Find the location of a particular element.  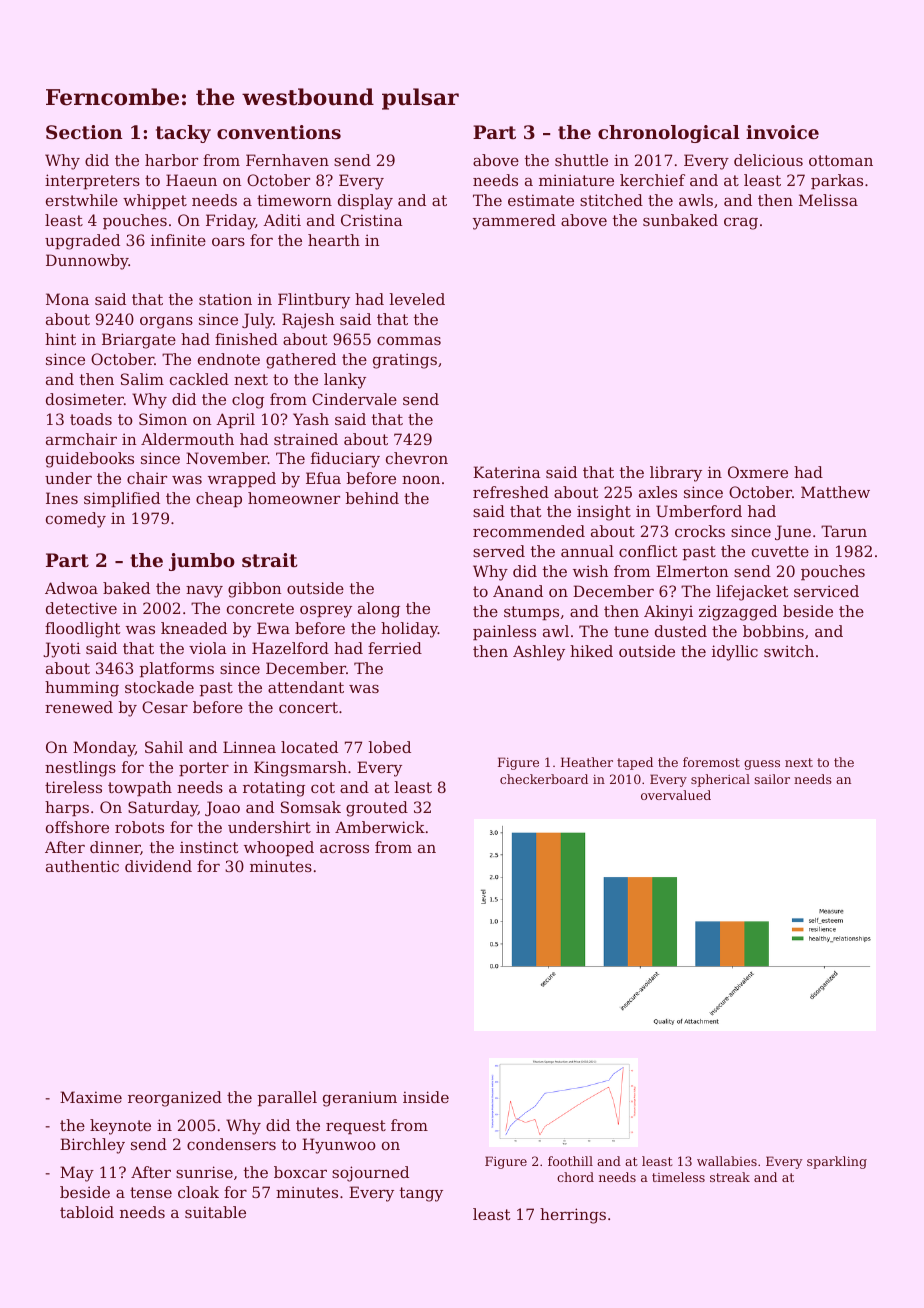

Tarun is located at coordinates (844, 531).
